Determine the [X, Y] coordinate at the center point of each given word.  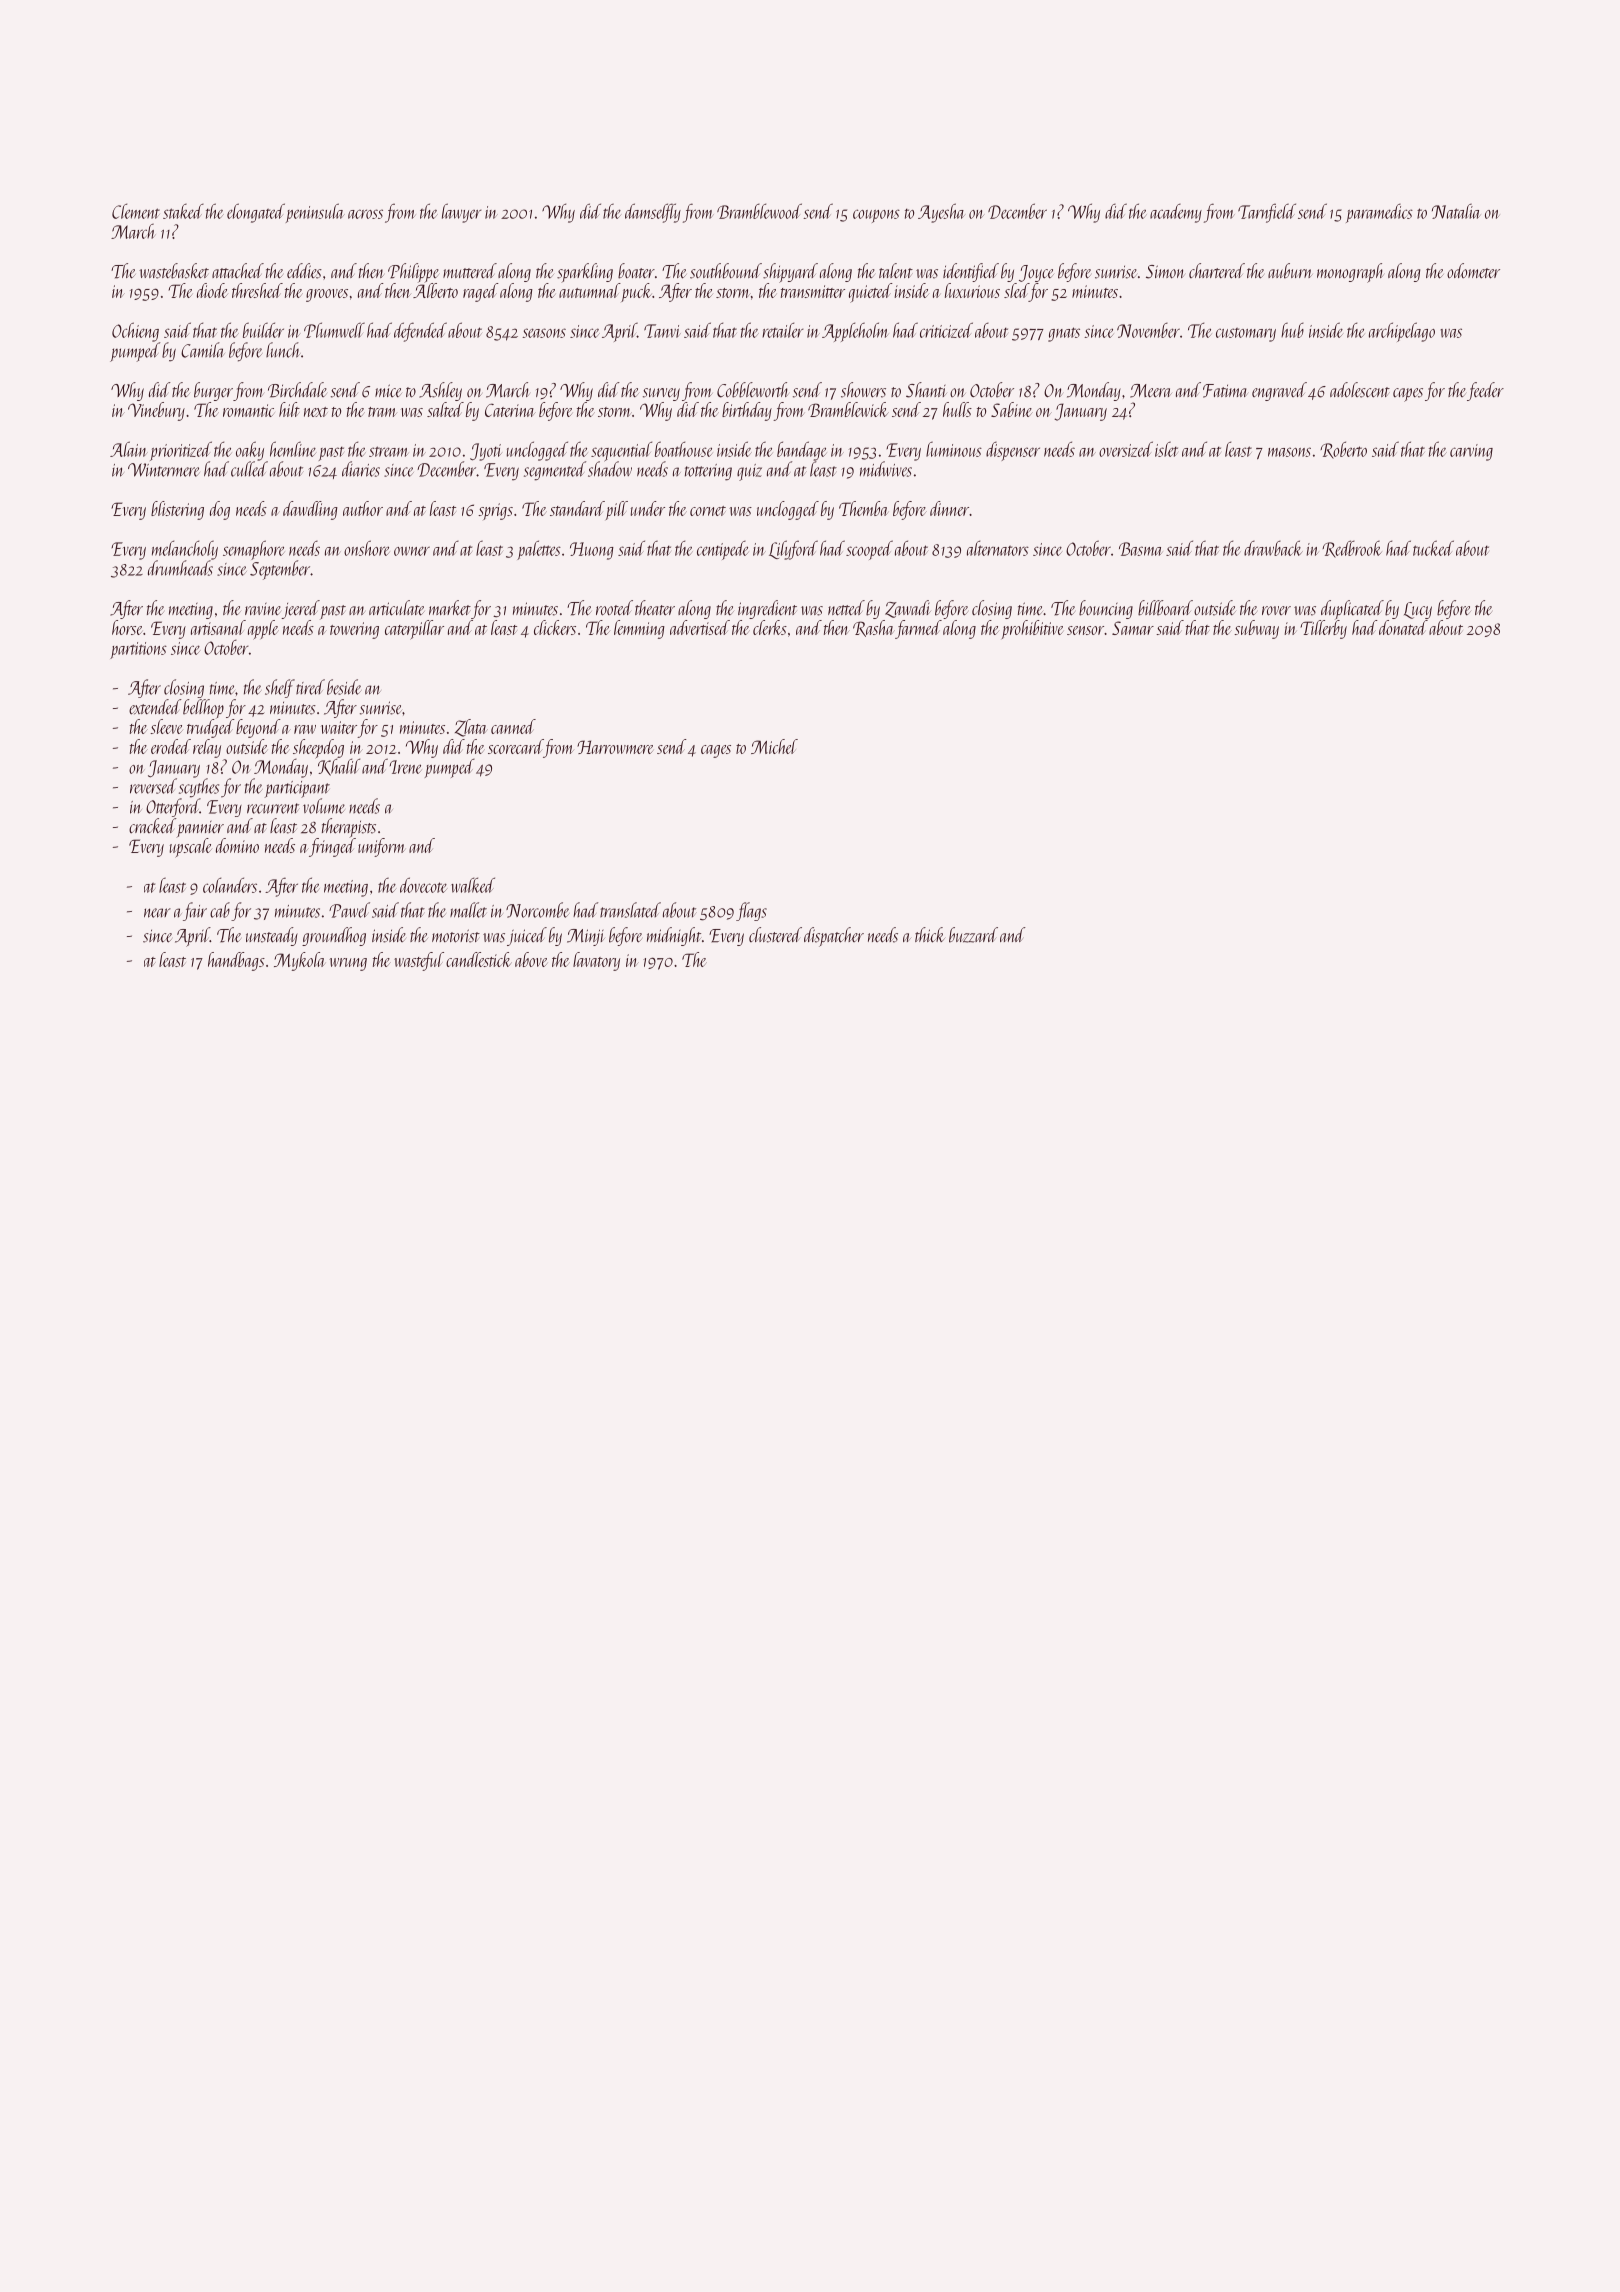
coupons [876, 216]
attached [238, 271]
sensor [1085, 630]
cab [220, 910]
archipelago [1402, 332]
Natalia [1456, 211]
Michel [774, 746]
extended [155, 707]
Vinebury [156, 411]
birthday [747, 411]
